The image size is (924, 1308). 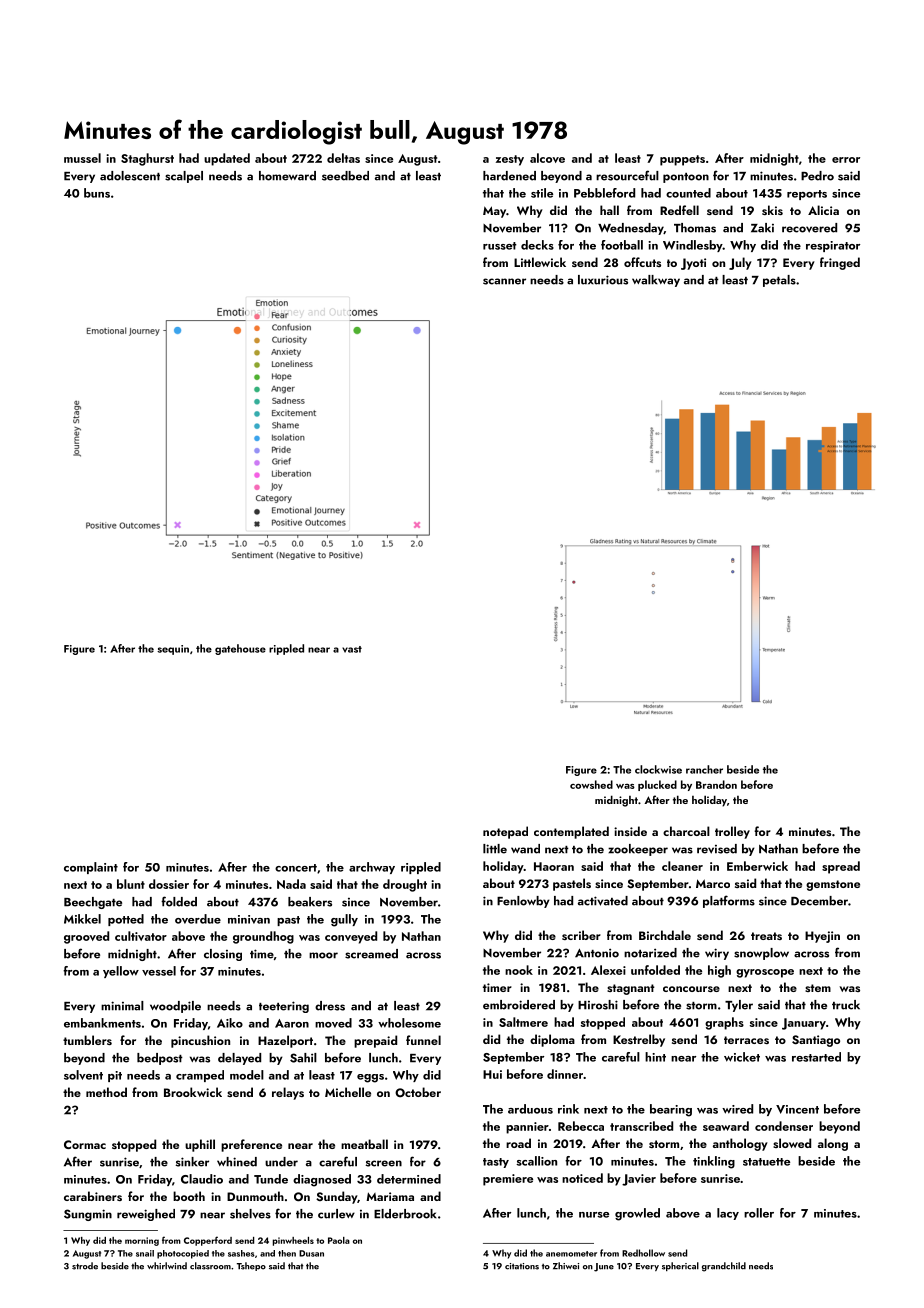 What do you see at coordinates (287, 176) in the screenshot?
I see `homeward` at bounding box center [287, 176].
